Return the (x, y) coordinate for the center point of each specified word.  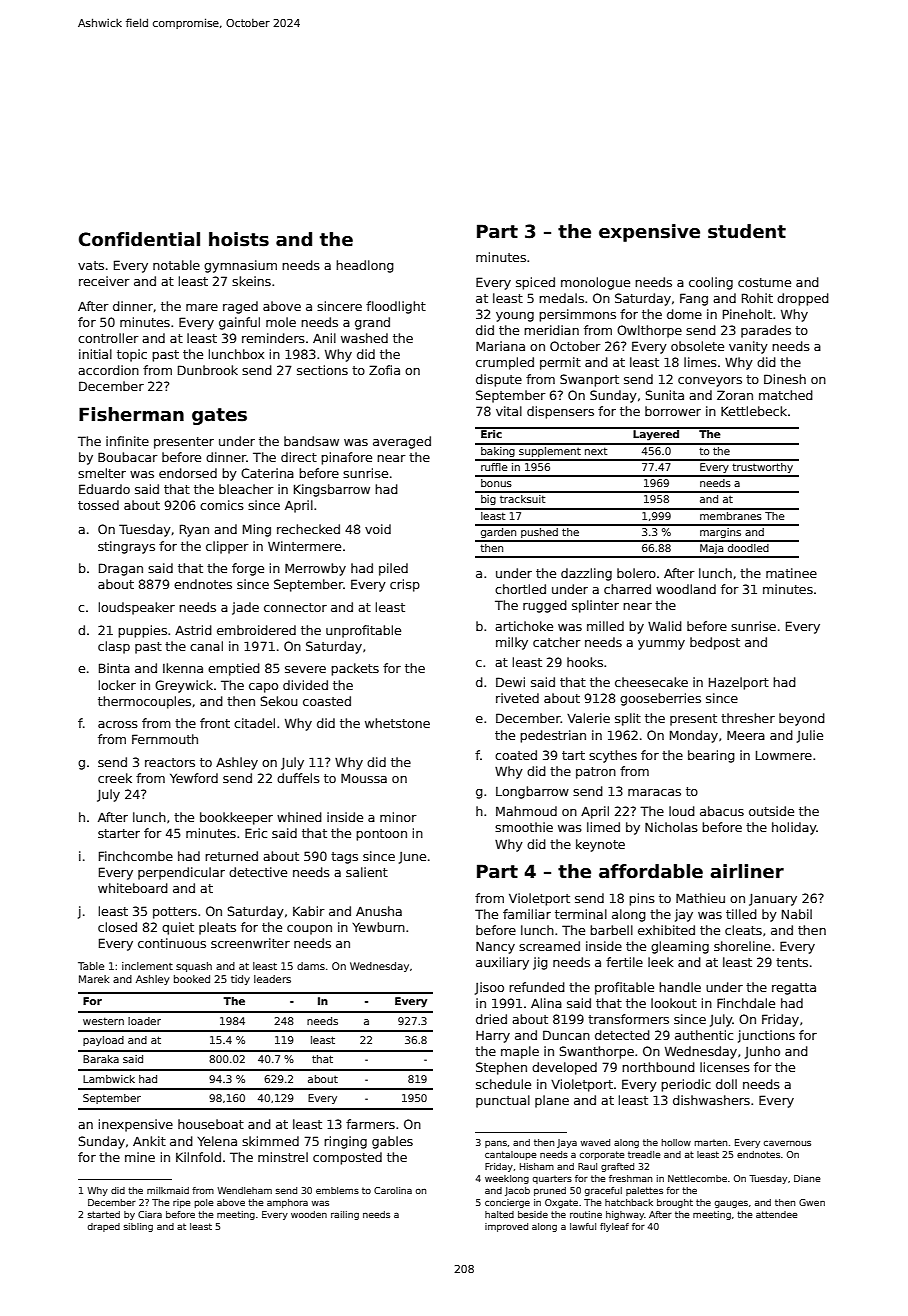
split (628, 719)
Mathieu (700, 898)
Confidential (139, 239)
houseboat (211, 1124)
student (747, 231)
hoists (239, 239)
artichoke (524, 626)
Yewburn (378, 927)
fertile (624, 962)
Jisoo (489, 988)
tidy (240, 980)
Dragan (121, 569)
